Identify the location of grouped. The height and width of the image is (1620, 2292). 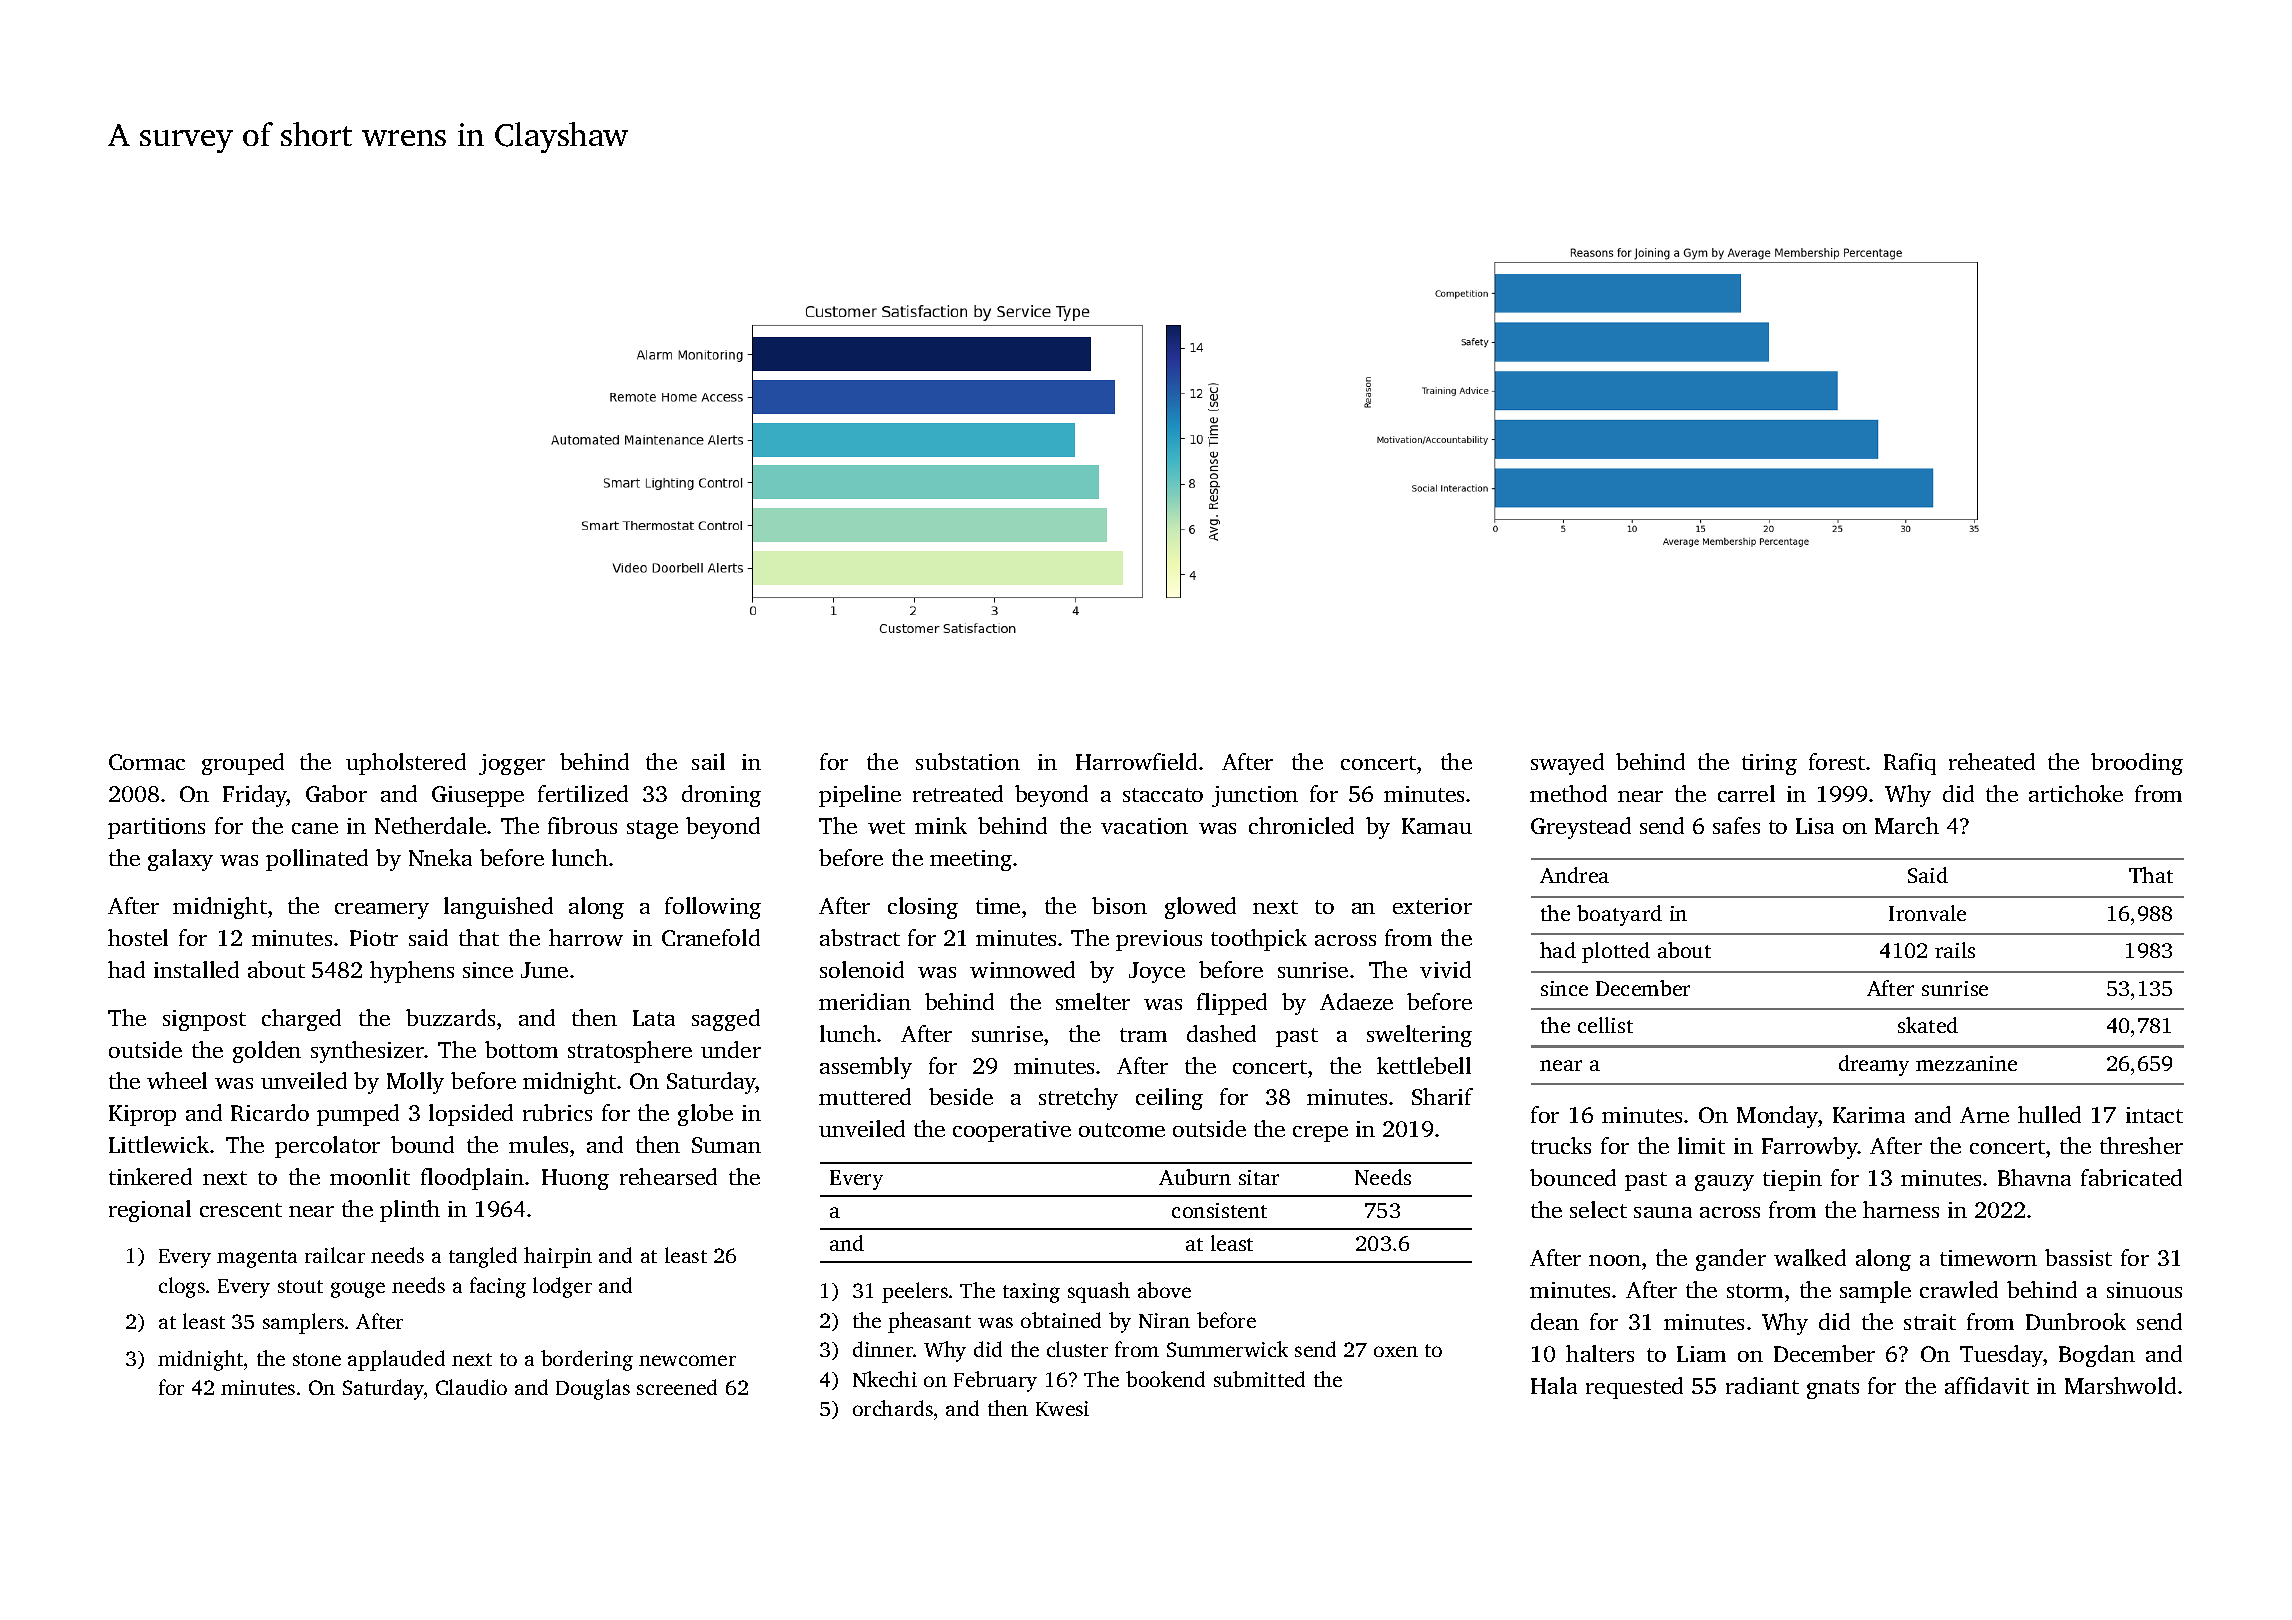
(243, 764).
